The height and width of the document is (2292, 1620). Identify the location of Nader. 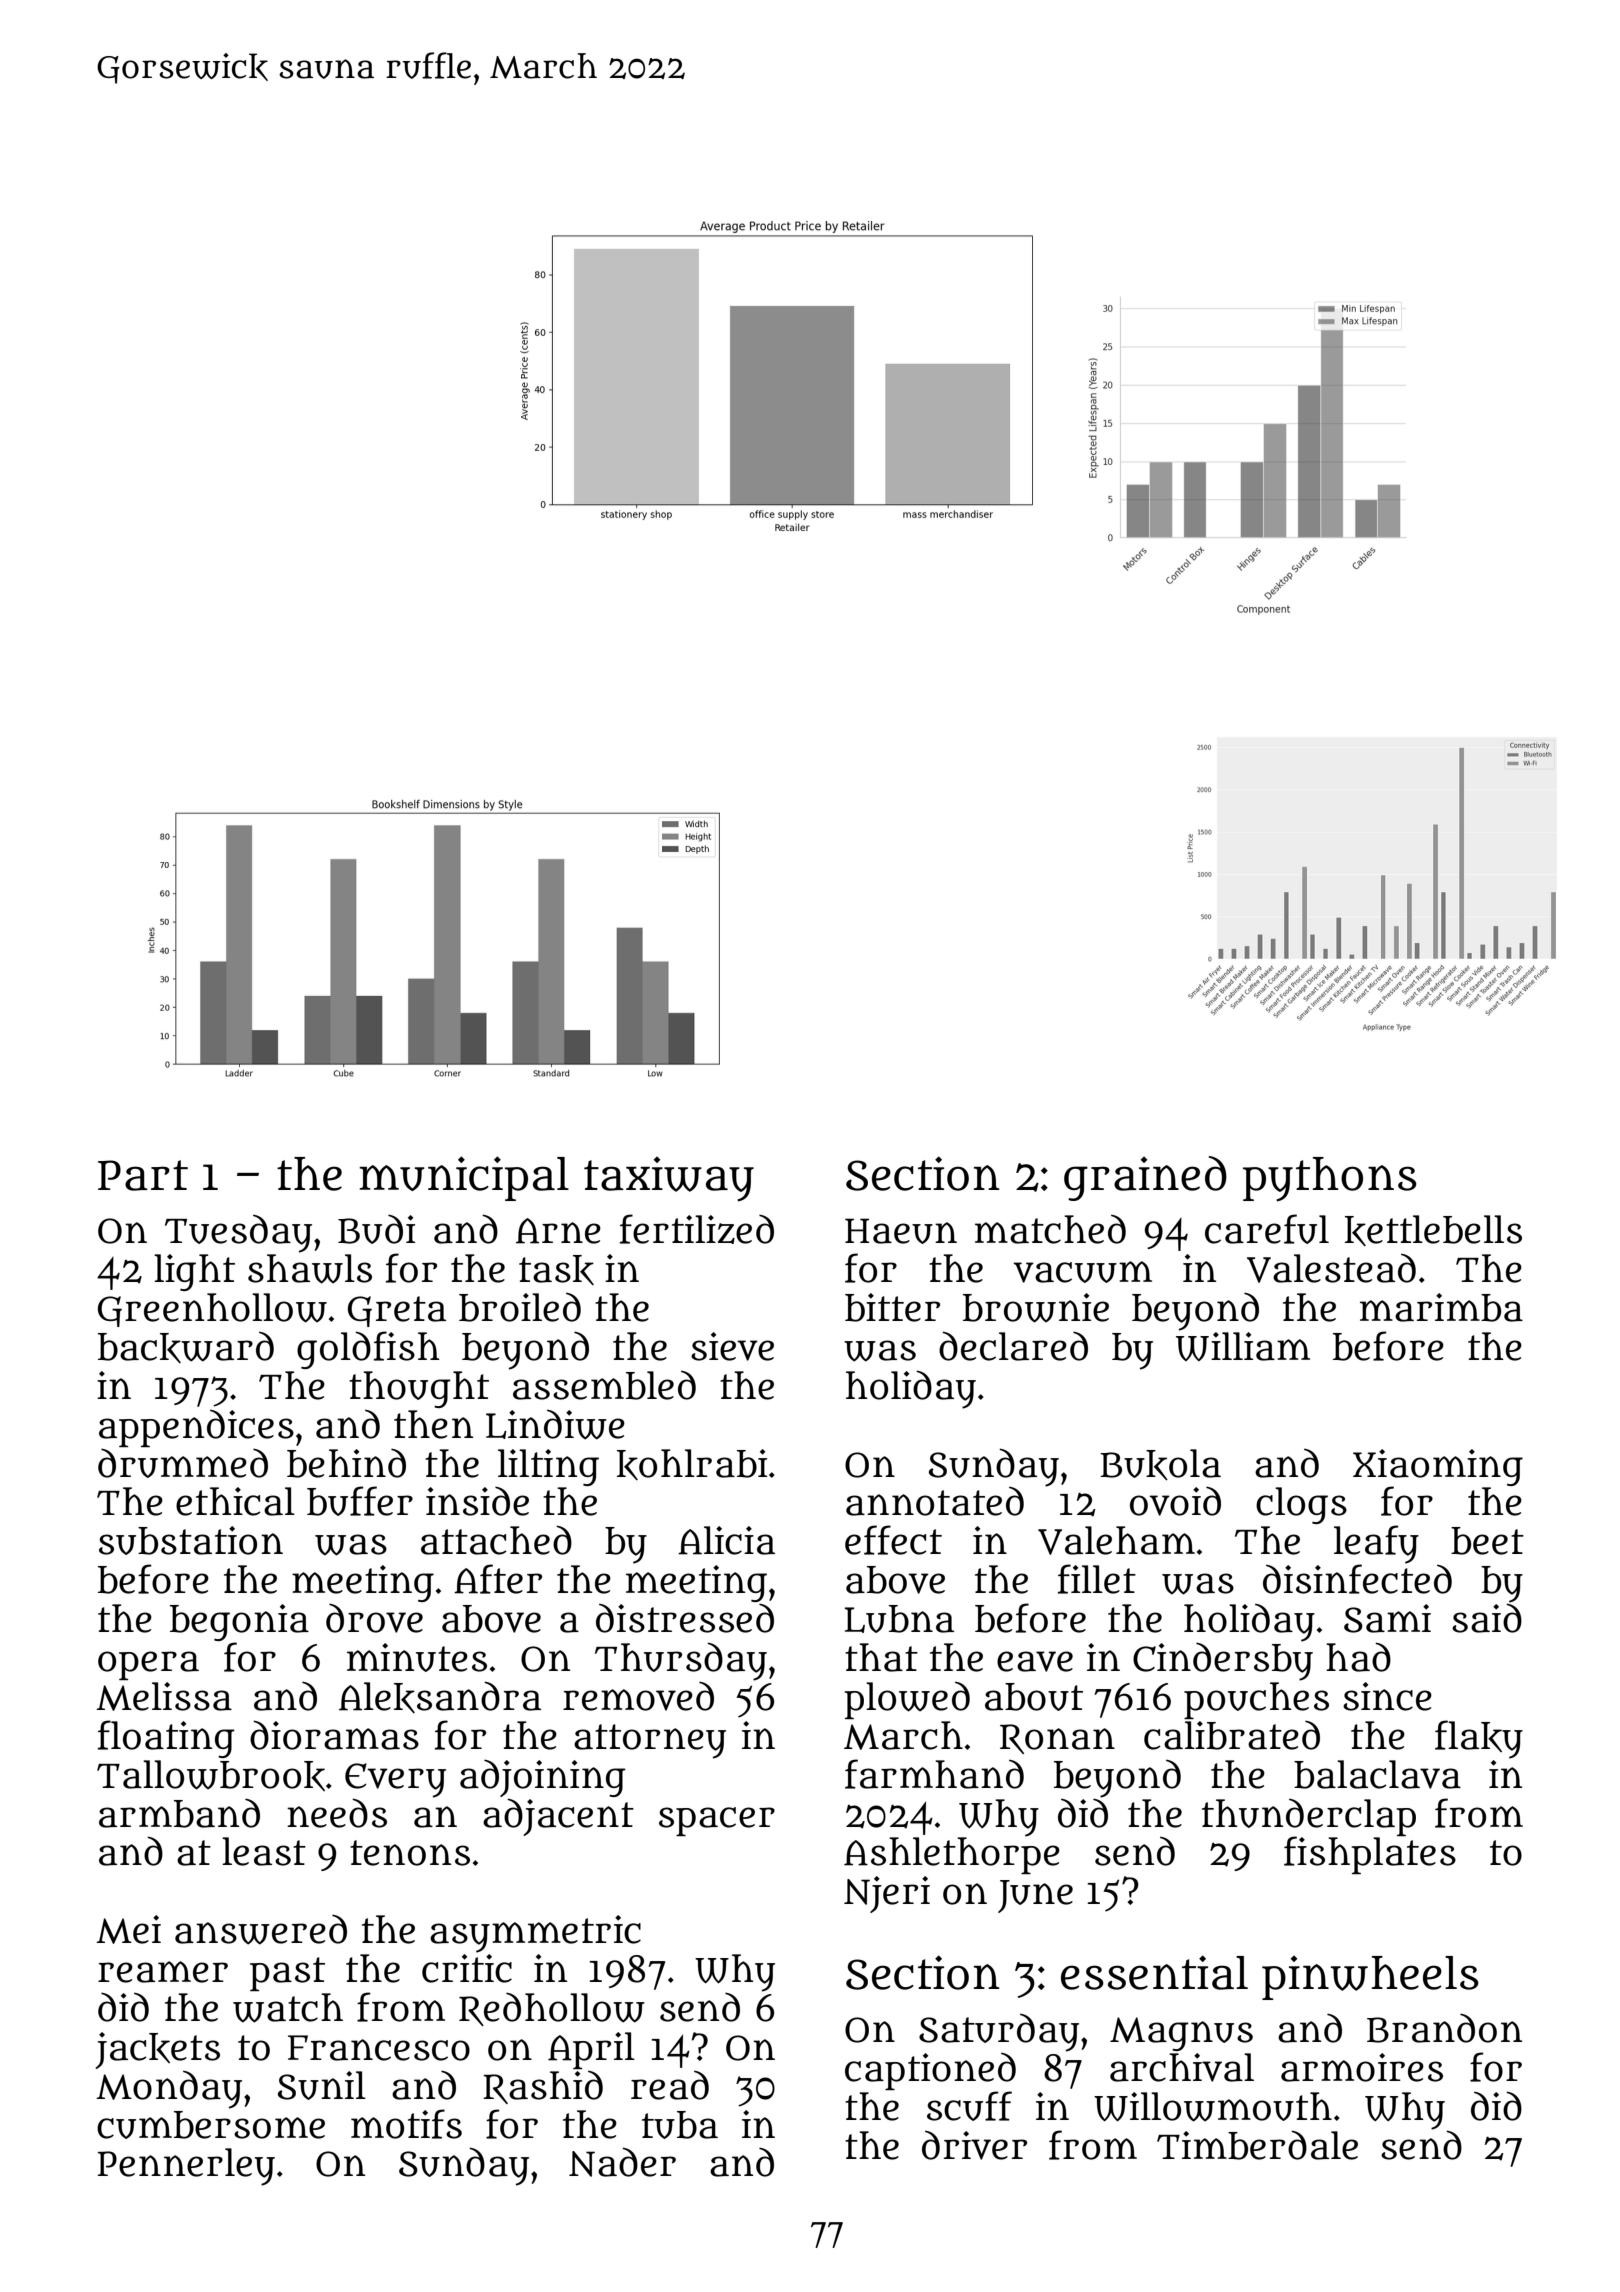
(622, 2162).
